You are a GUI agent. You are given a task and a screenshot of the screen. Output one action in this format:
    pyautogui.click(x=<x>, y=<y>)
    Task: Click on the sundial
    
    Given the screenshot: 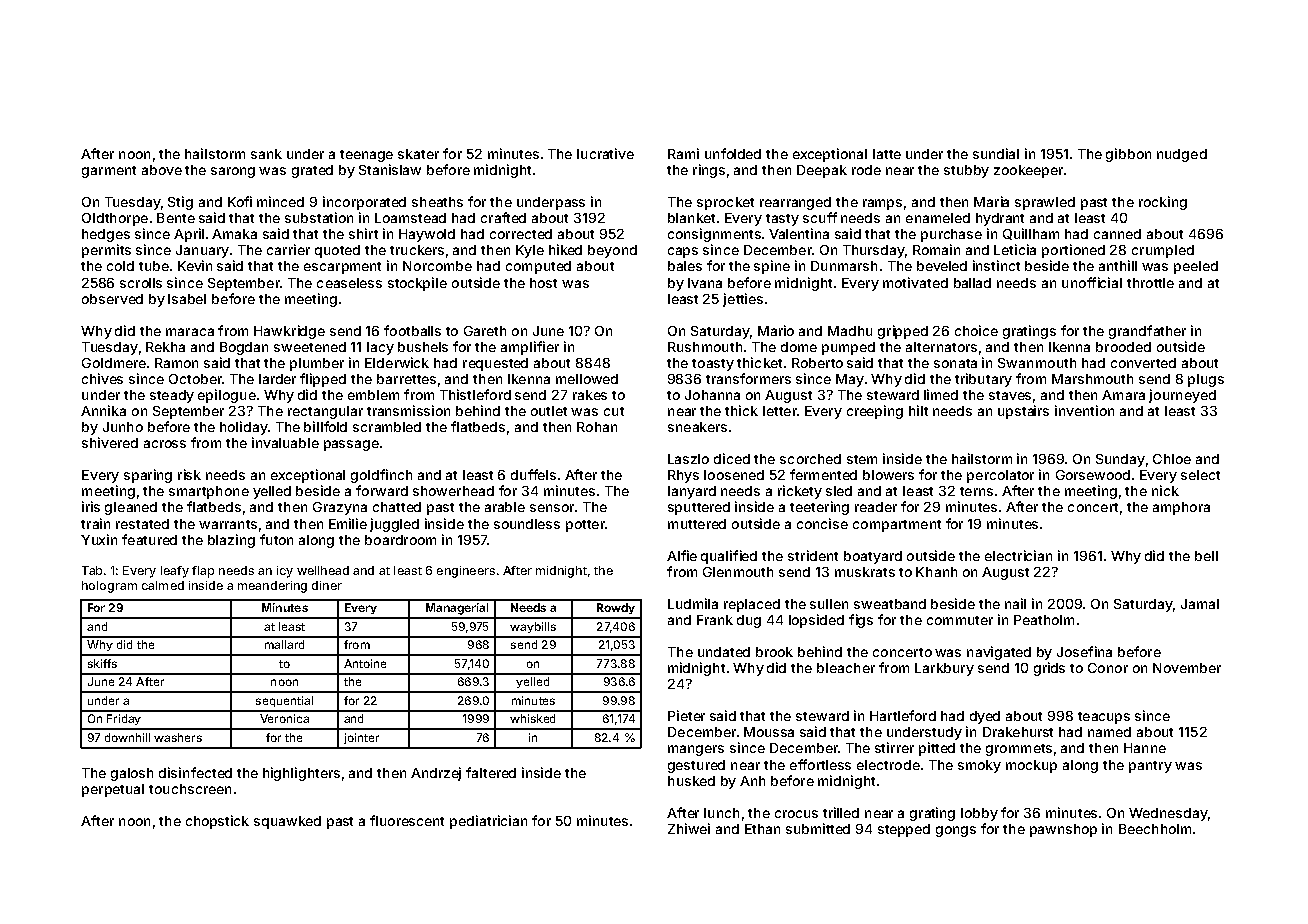 What is the action you would take?
    pyautogui.click(x=996, y=153)
